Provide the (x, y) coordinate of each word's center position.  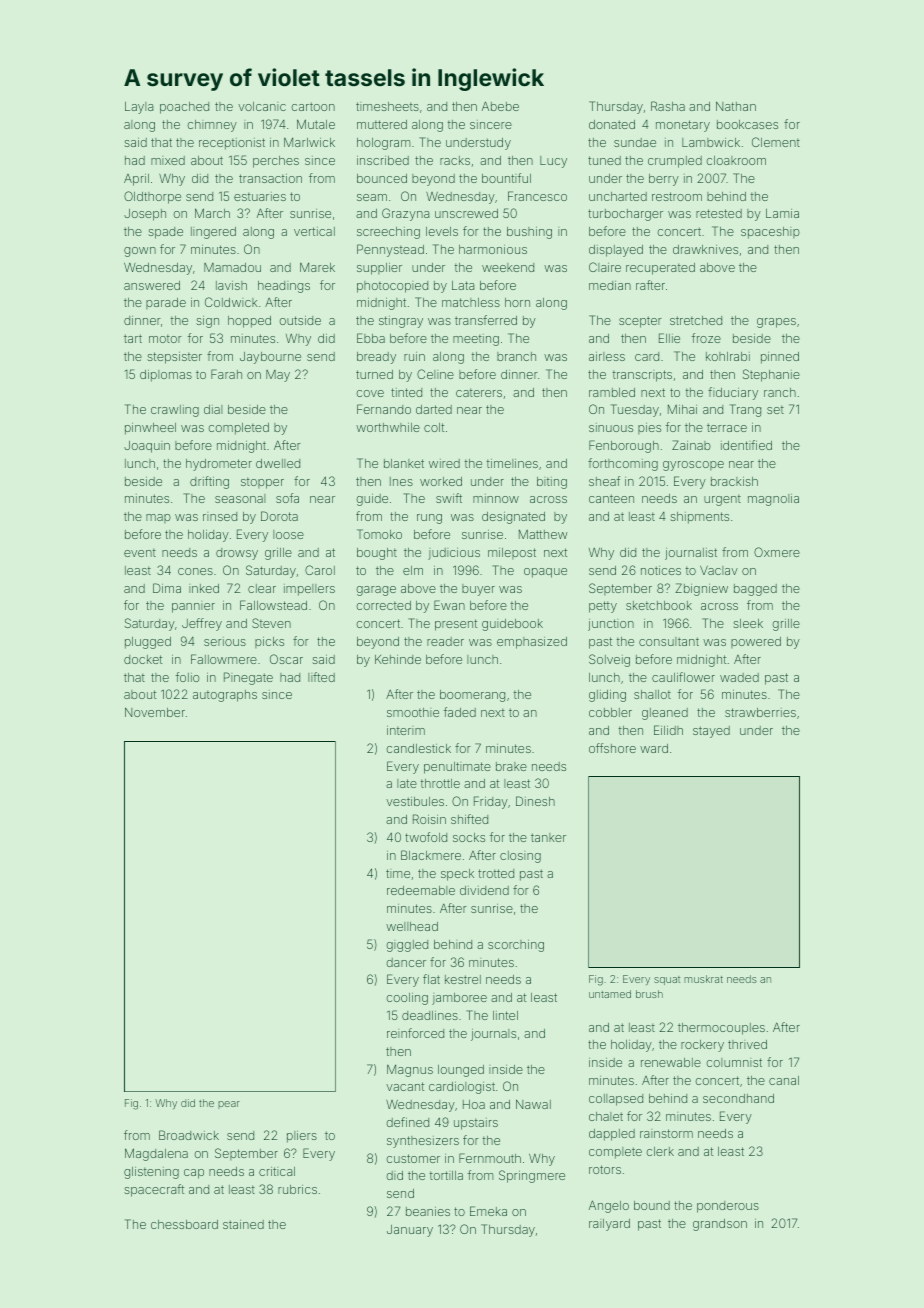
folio (187, 677)
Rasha (668, 106)
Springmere (532, 1176)
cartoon (313, 106)
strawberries (760, 712)
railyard (609, 1225)
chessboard (184, 1224)
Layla (139, 108)
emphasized (532, 643)
